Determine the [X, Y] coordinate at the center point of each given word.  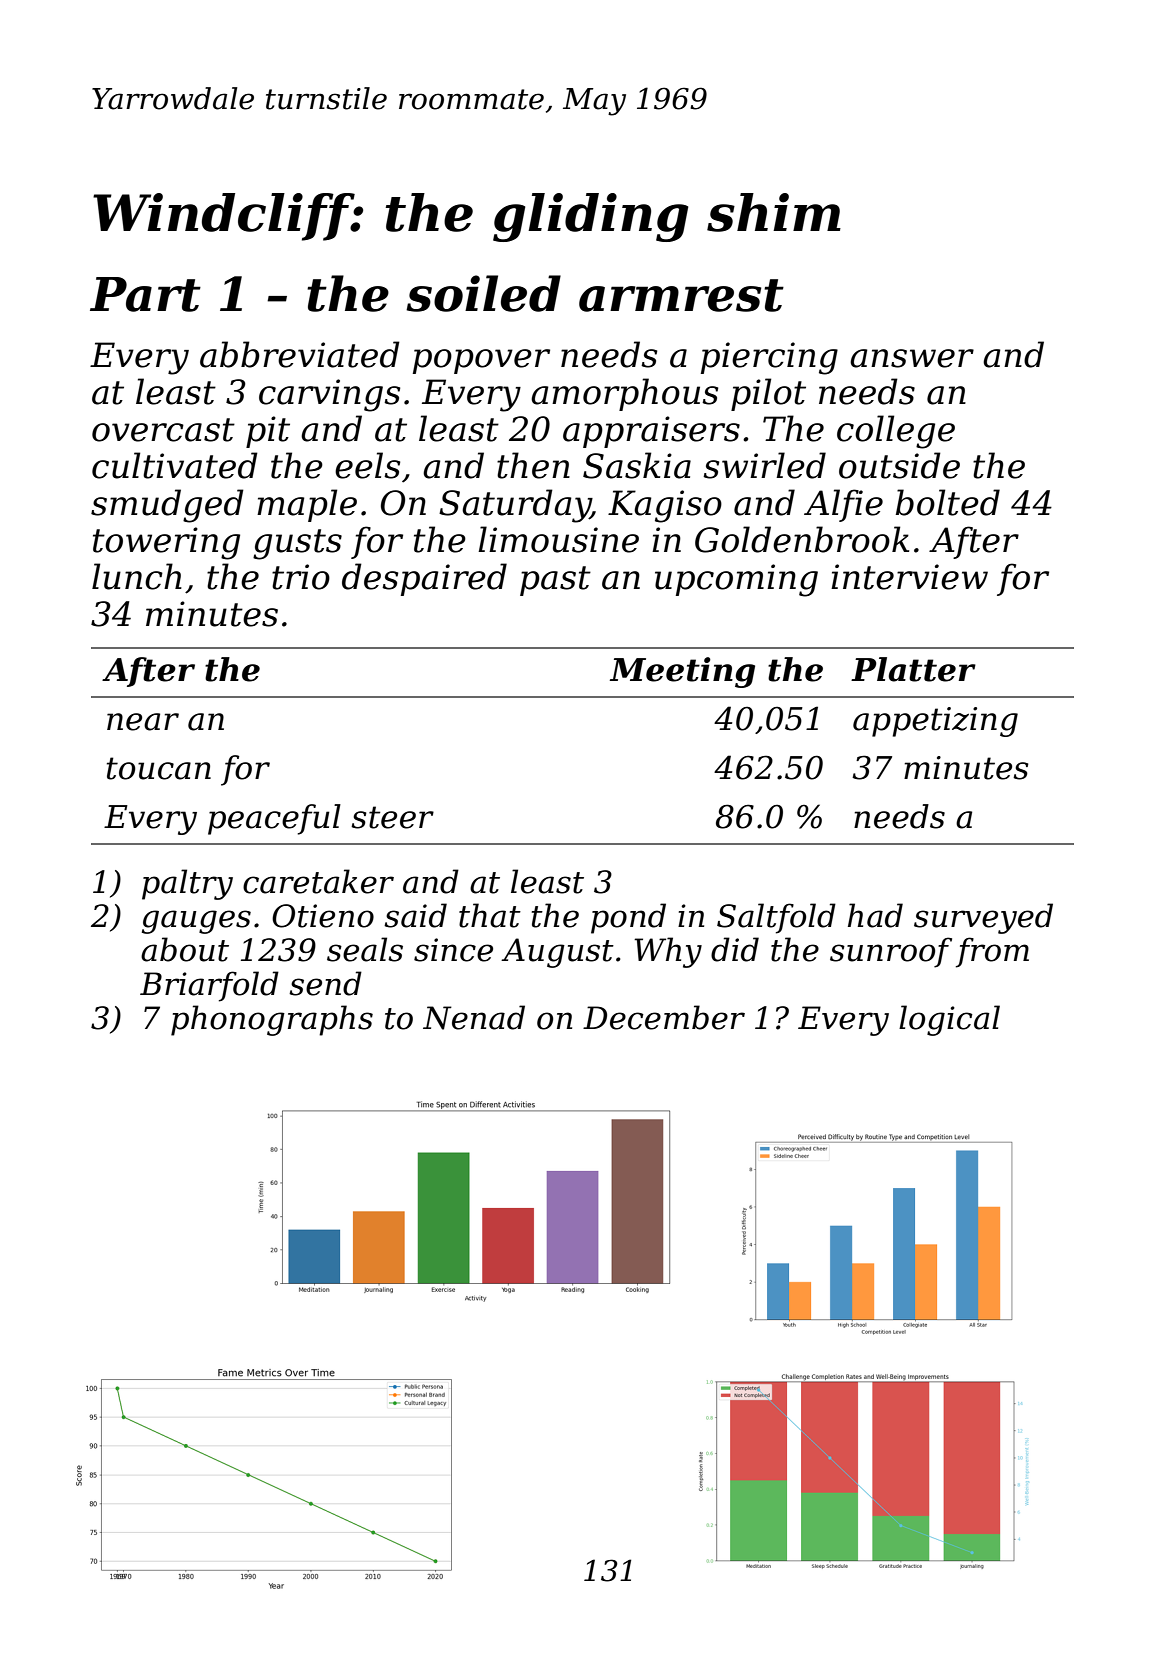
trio [301, 577]
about [185, 949]
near [143, 722]
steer [392, 817]
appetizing [935, 722]
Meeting [682, 672]
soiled [483, 293]
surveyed [983, 918]
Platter [913, 669]
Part [145, 294]
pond [628, 918]
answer [912, 358]
